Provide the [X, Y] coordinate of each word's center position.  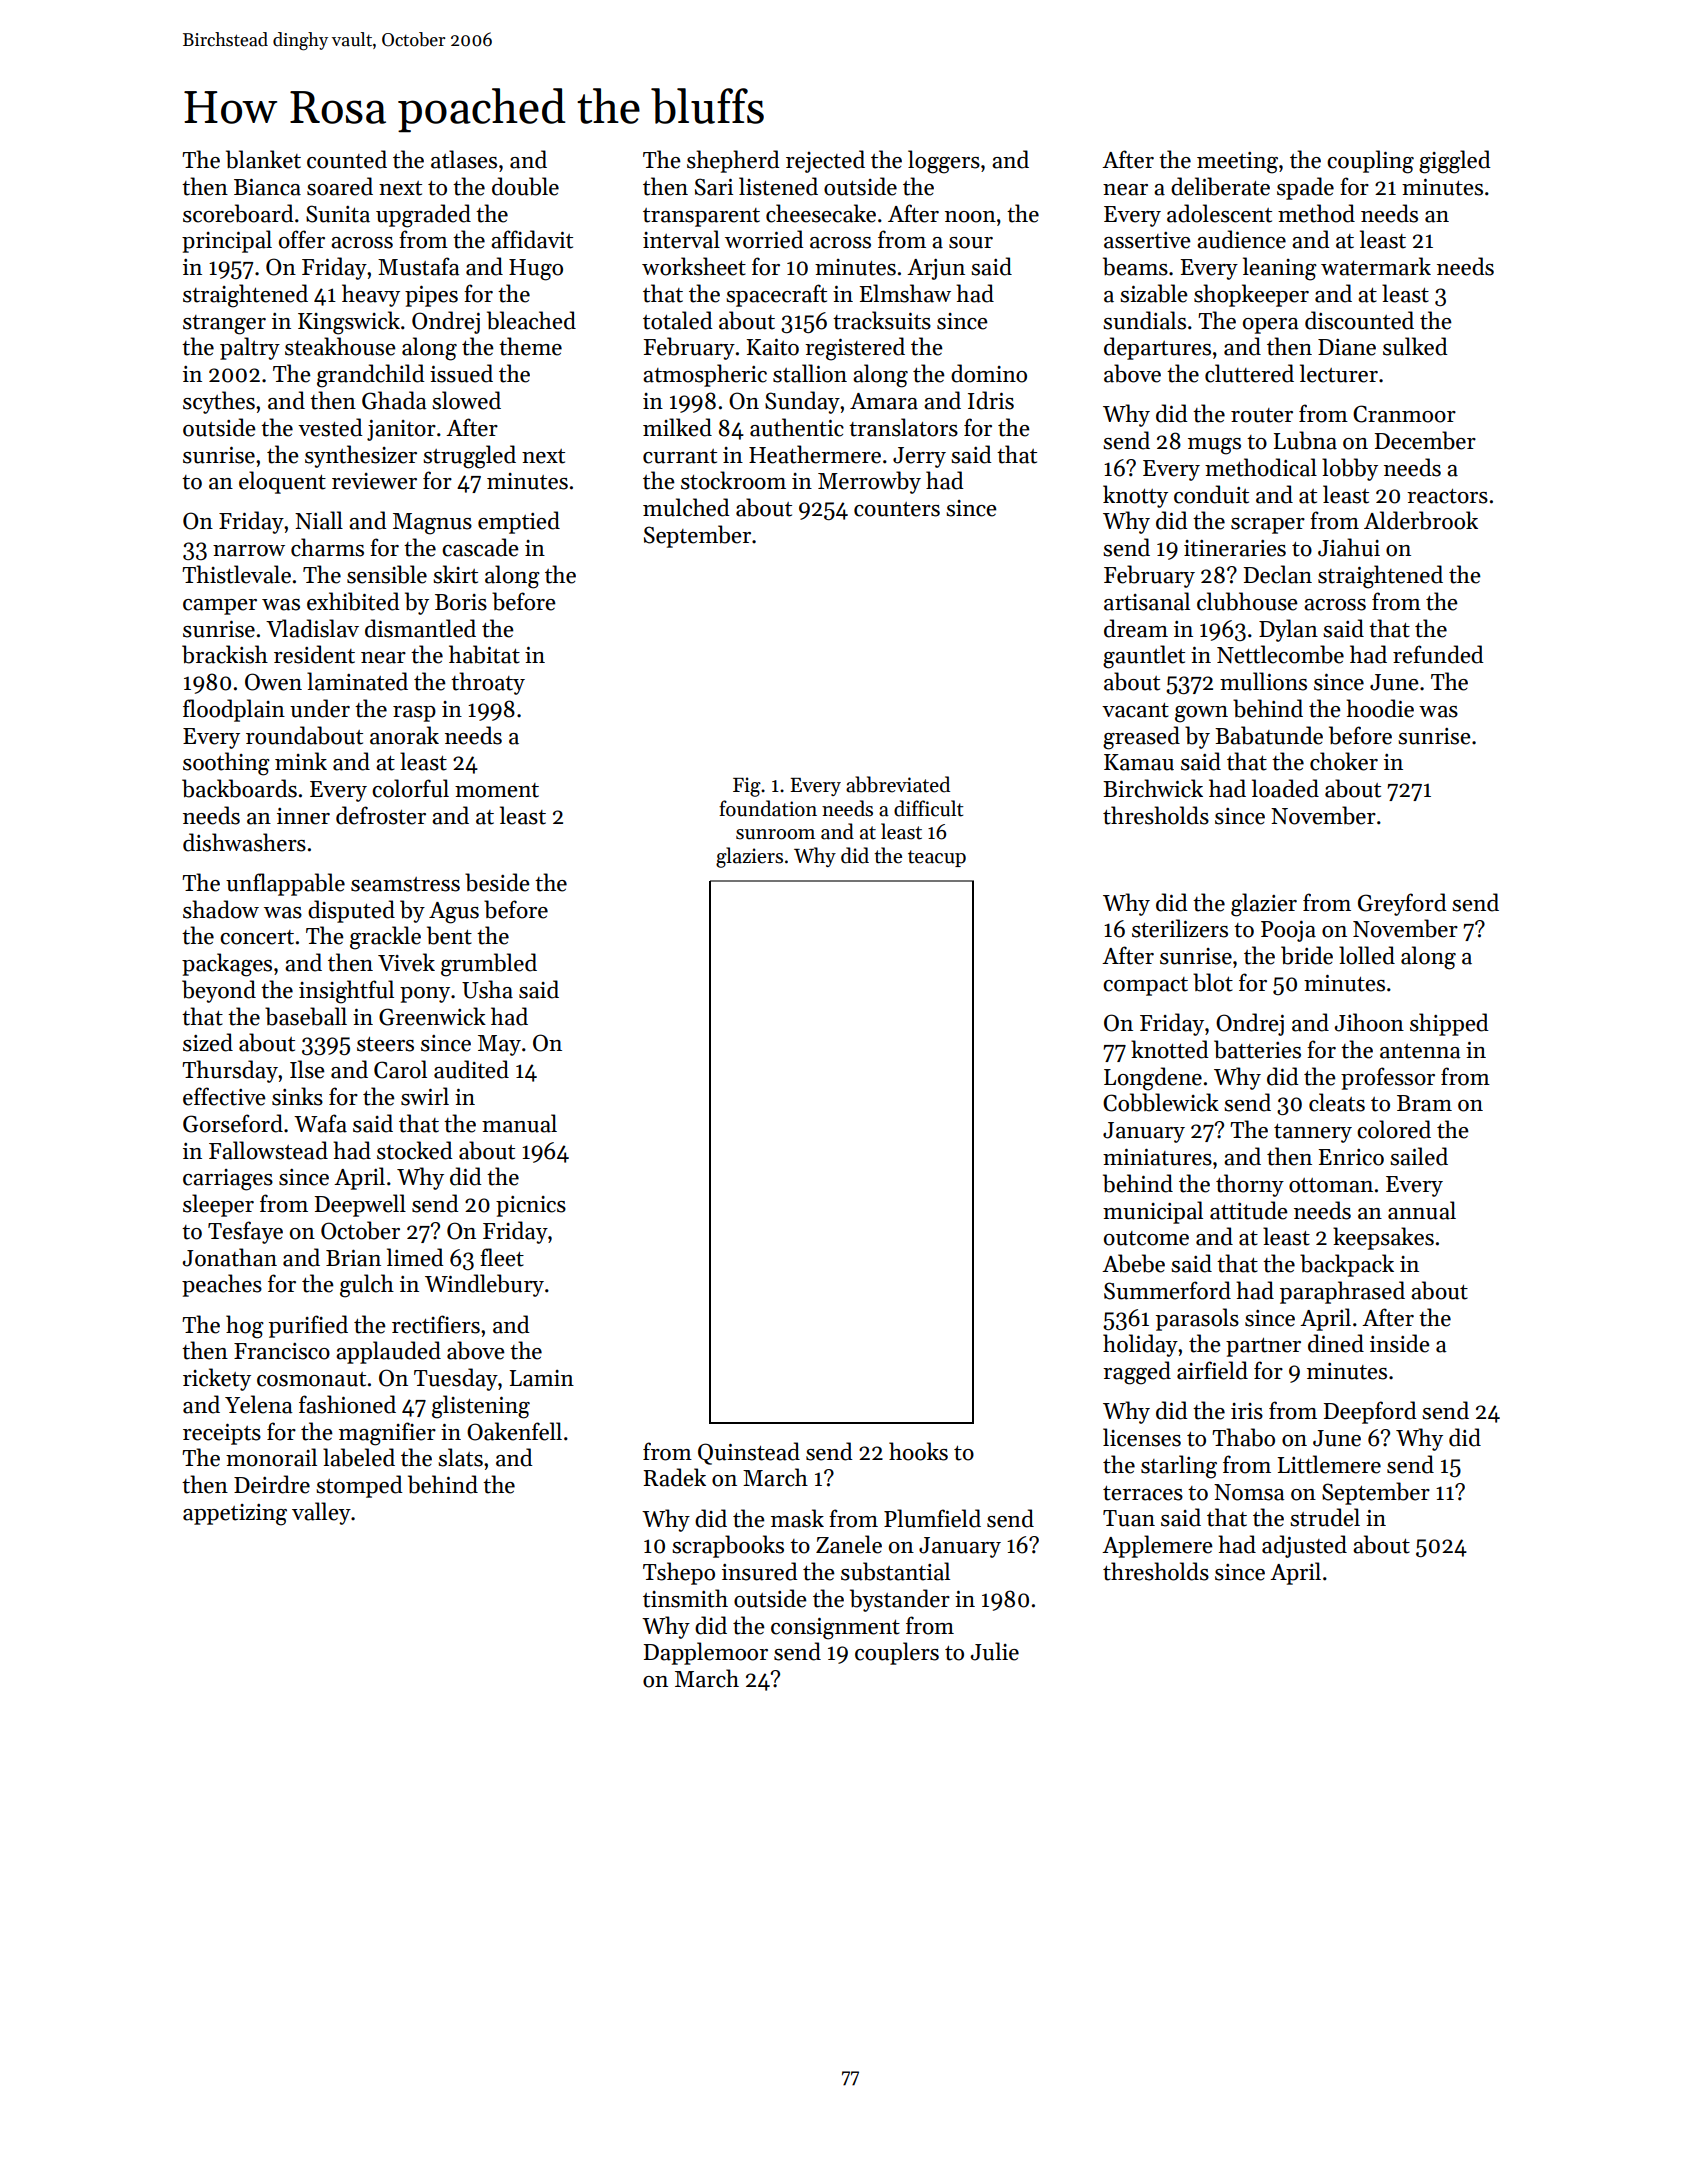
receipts [222, 1434]
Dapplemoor [705, 1653]
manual [519, 1123]
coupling [1370, 162]
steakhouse [340, 346]
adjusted [1304, 1546]
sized [208, 1042]
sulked [1415, 346]
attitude [1249, 1210]
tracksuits [882, 320]
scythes [219, 402]
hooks [918, 1451]
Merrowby [869, 482]
